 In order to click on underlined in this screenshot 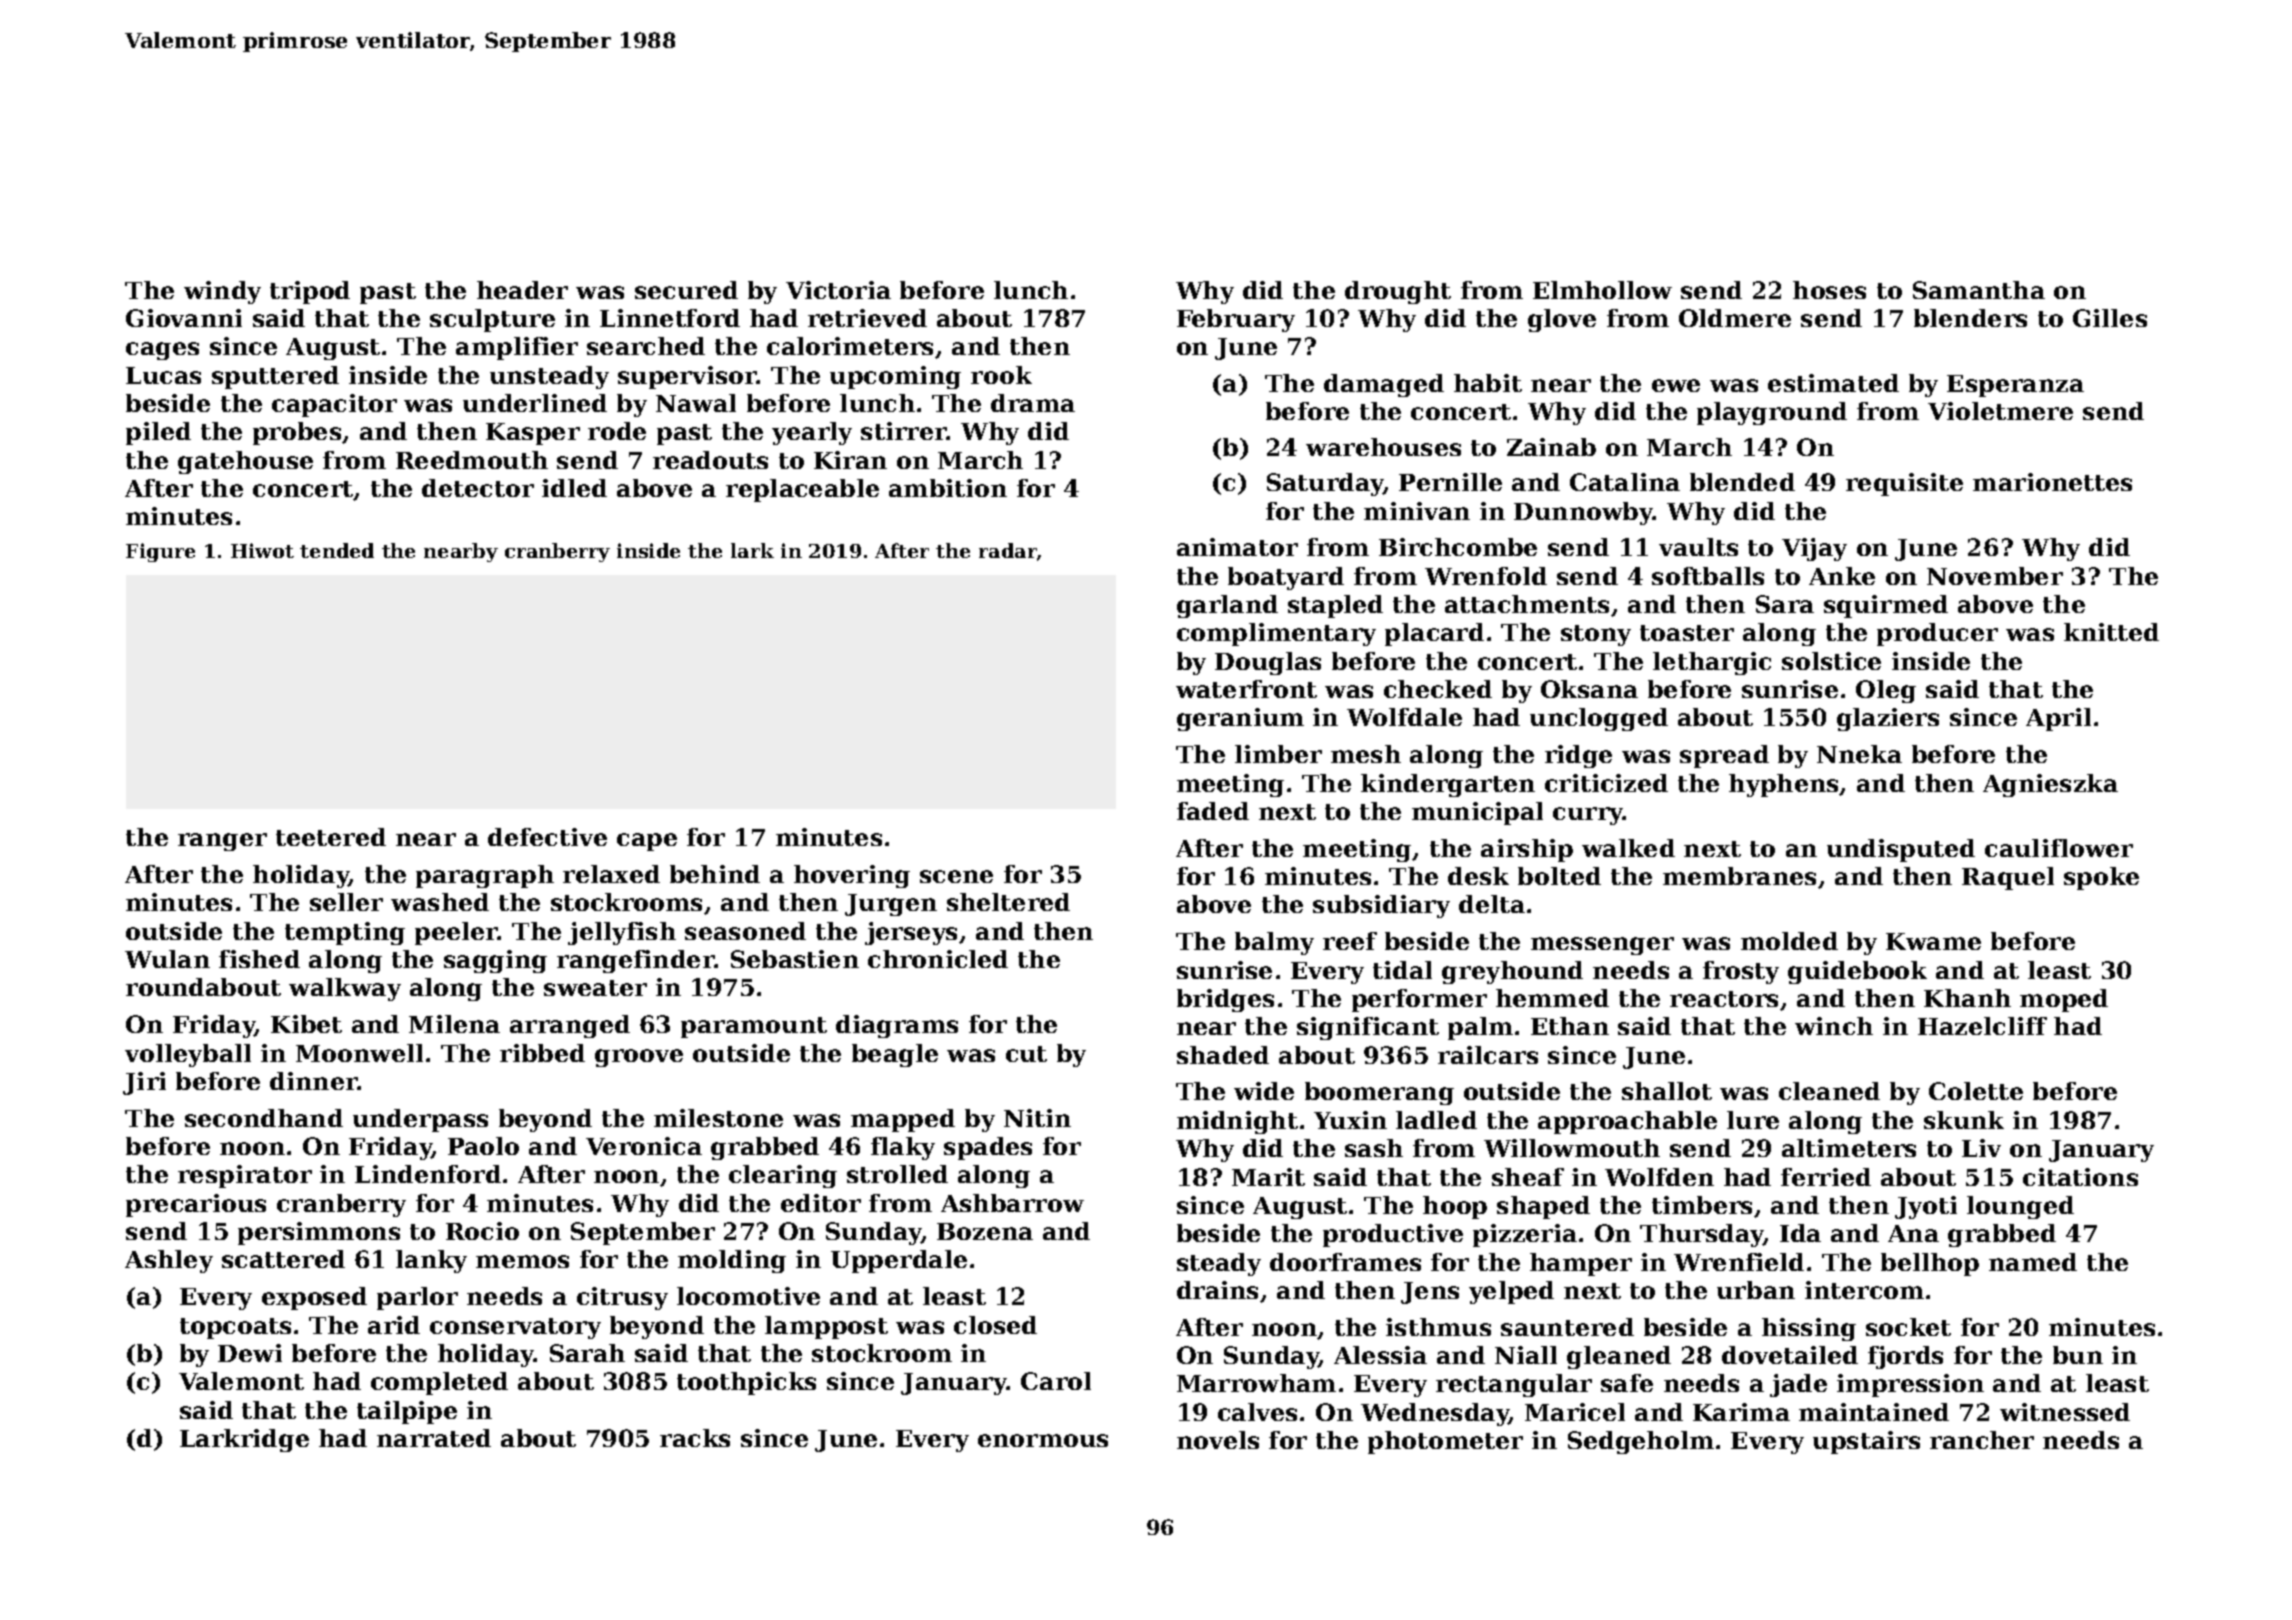, I will do `click(535, 403)`.
